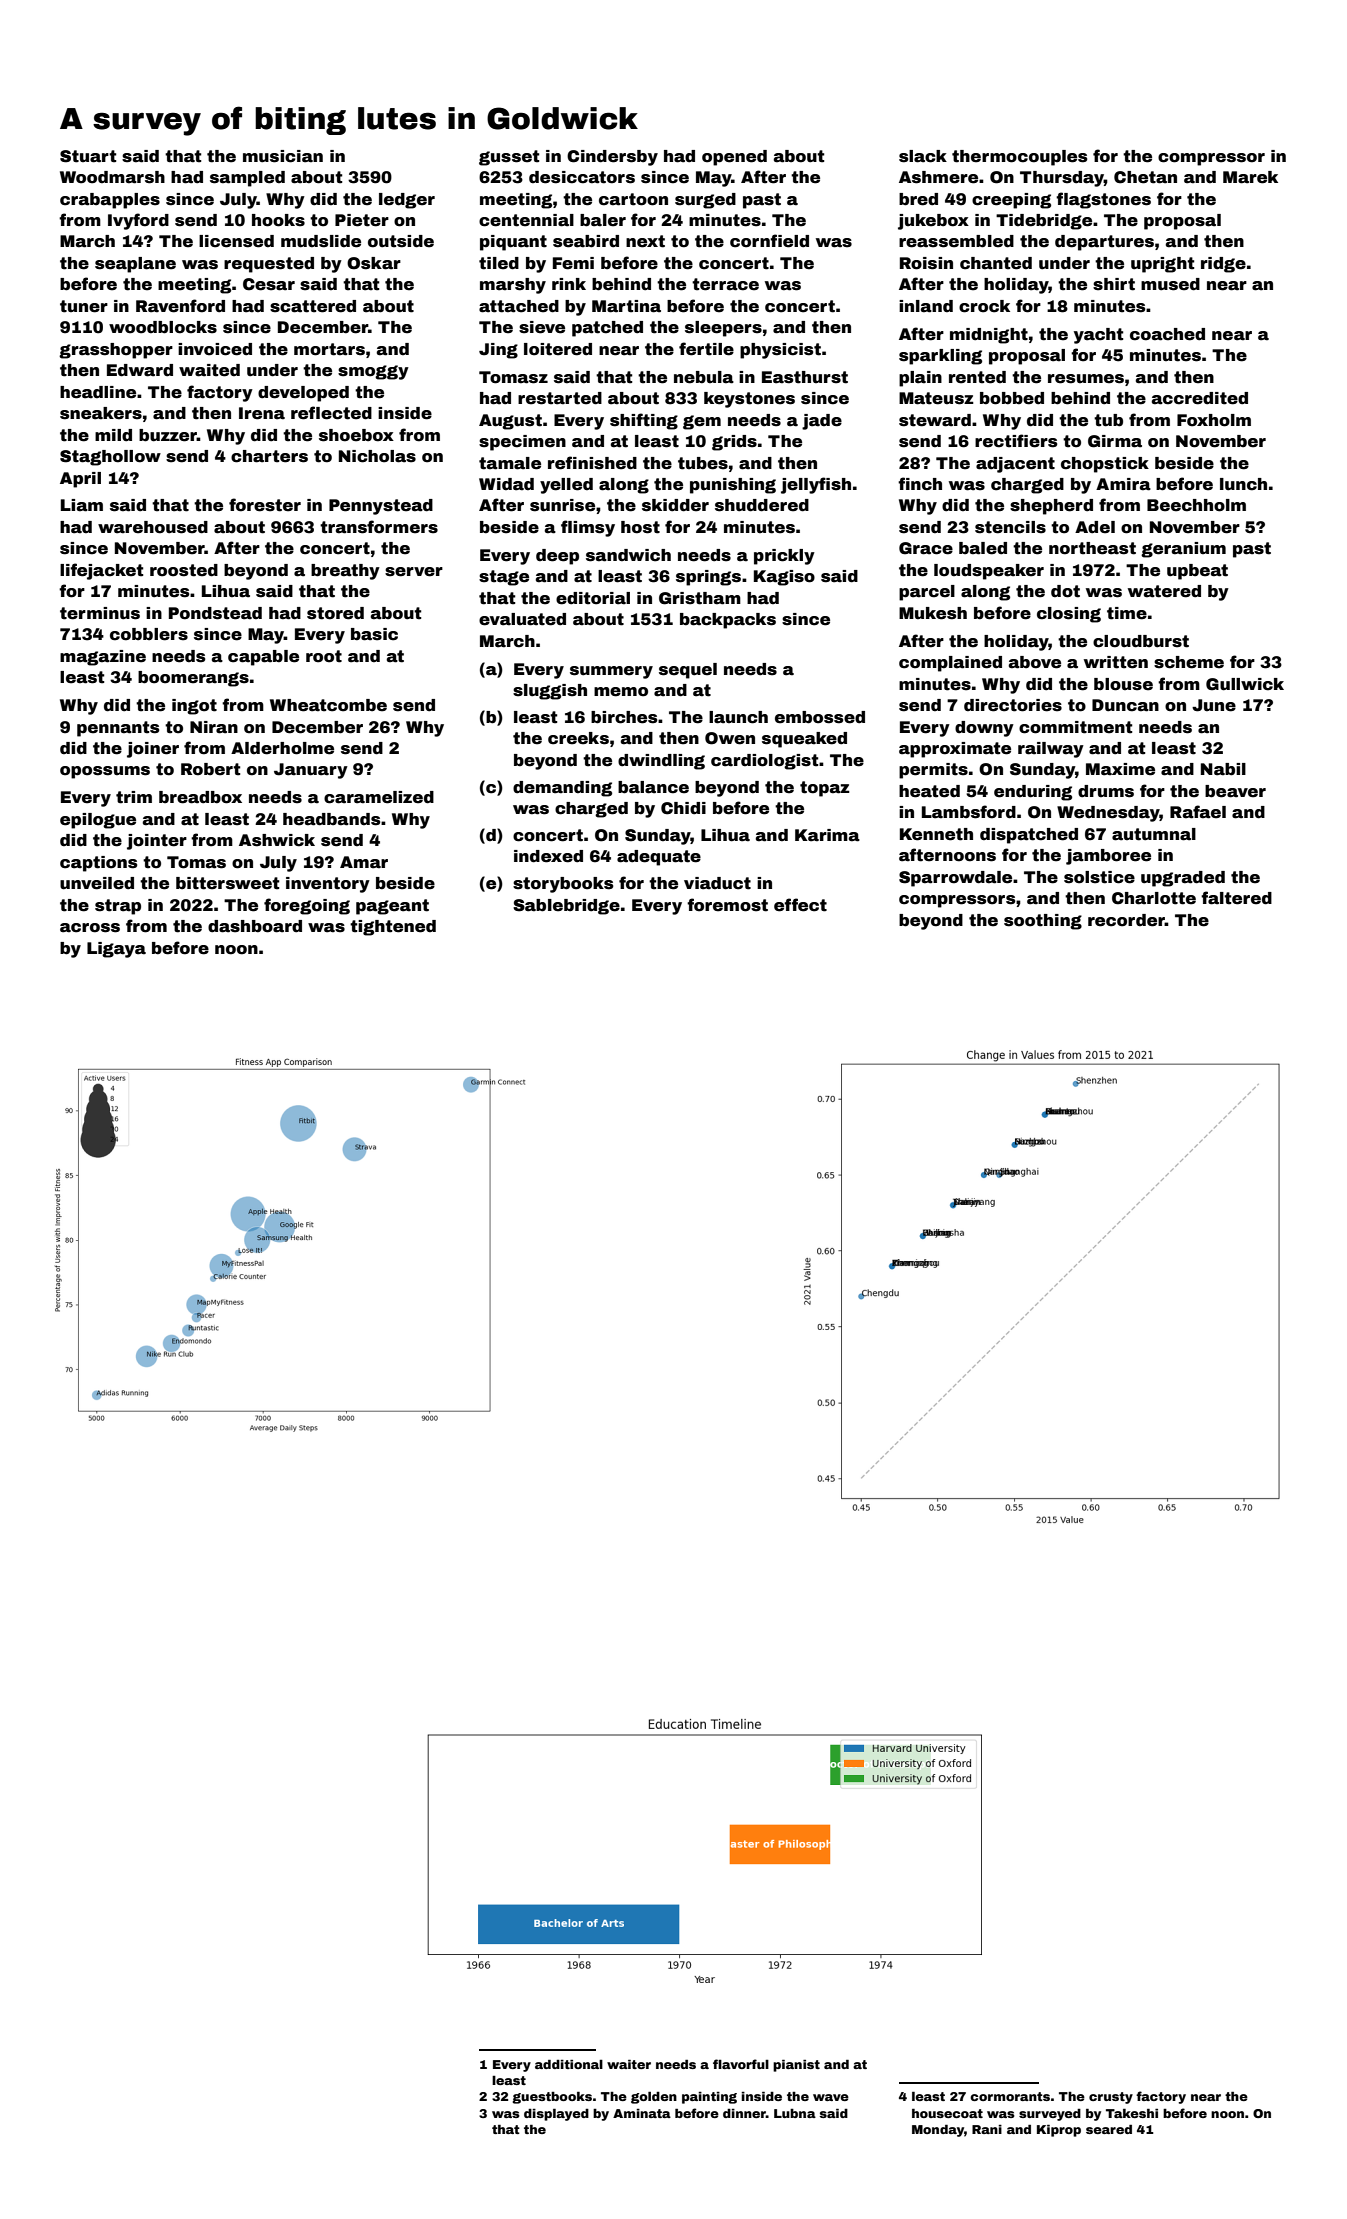 This screenshot has width=1347, height=2219. I want to click on opened, so click(734, 158).
